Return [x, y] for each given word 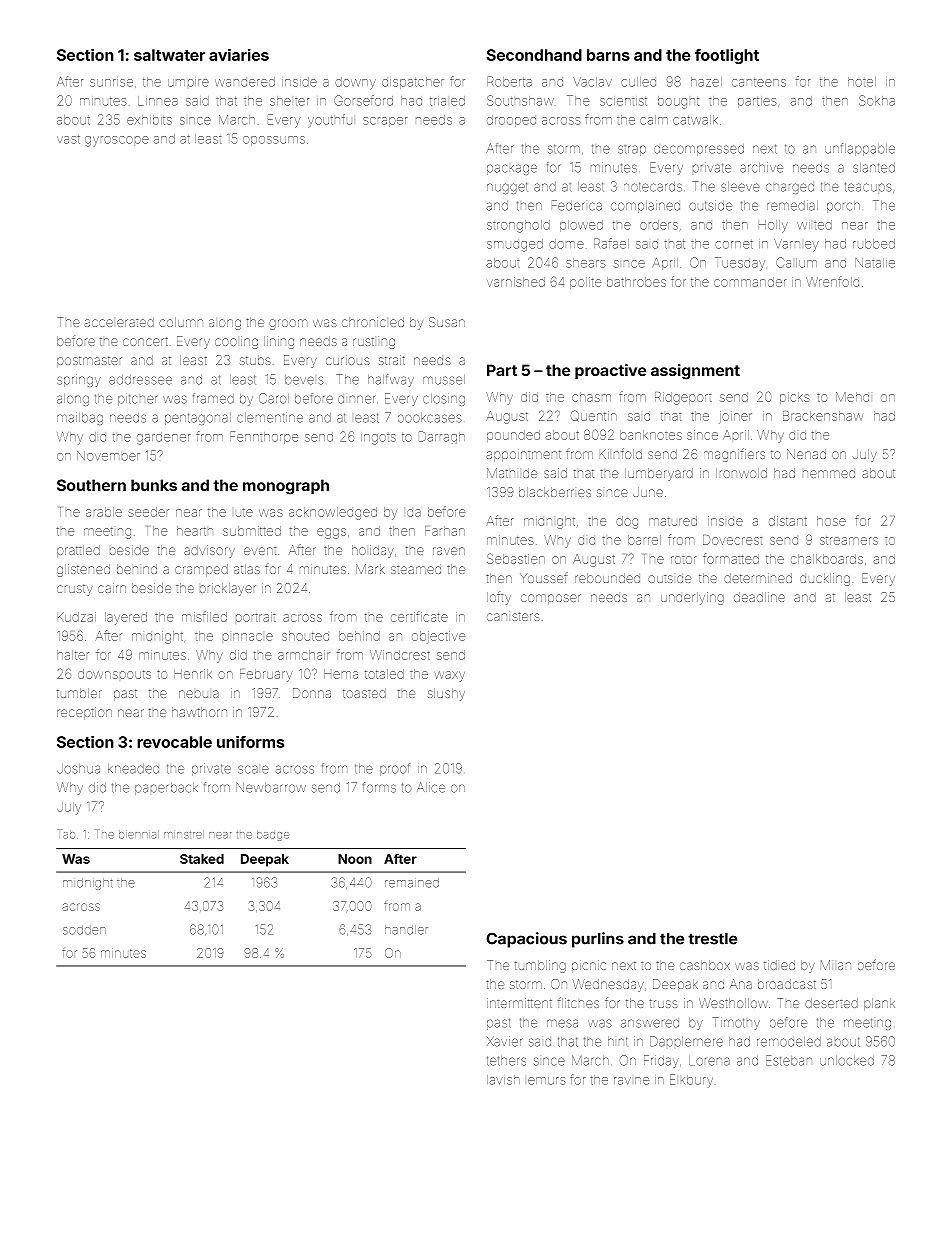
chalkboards [827, 559]
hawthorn [199, 712]
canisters [513, 616]
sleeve [740, 187]
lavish [503, 1080]
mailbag [80, 418]
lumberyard [659, 474]
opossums [274, 141]
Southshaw [520, 100]
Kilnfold [621, 453]
